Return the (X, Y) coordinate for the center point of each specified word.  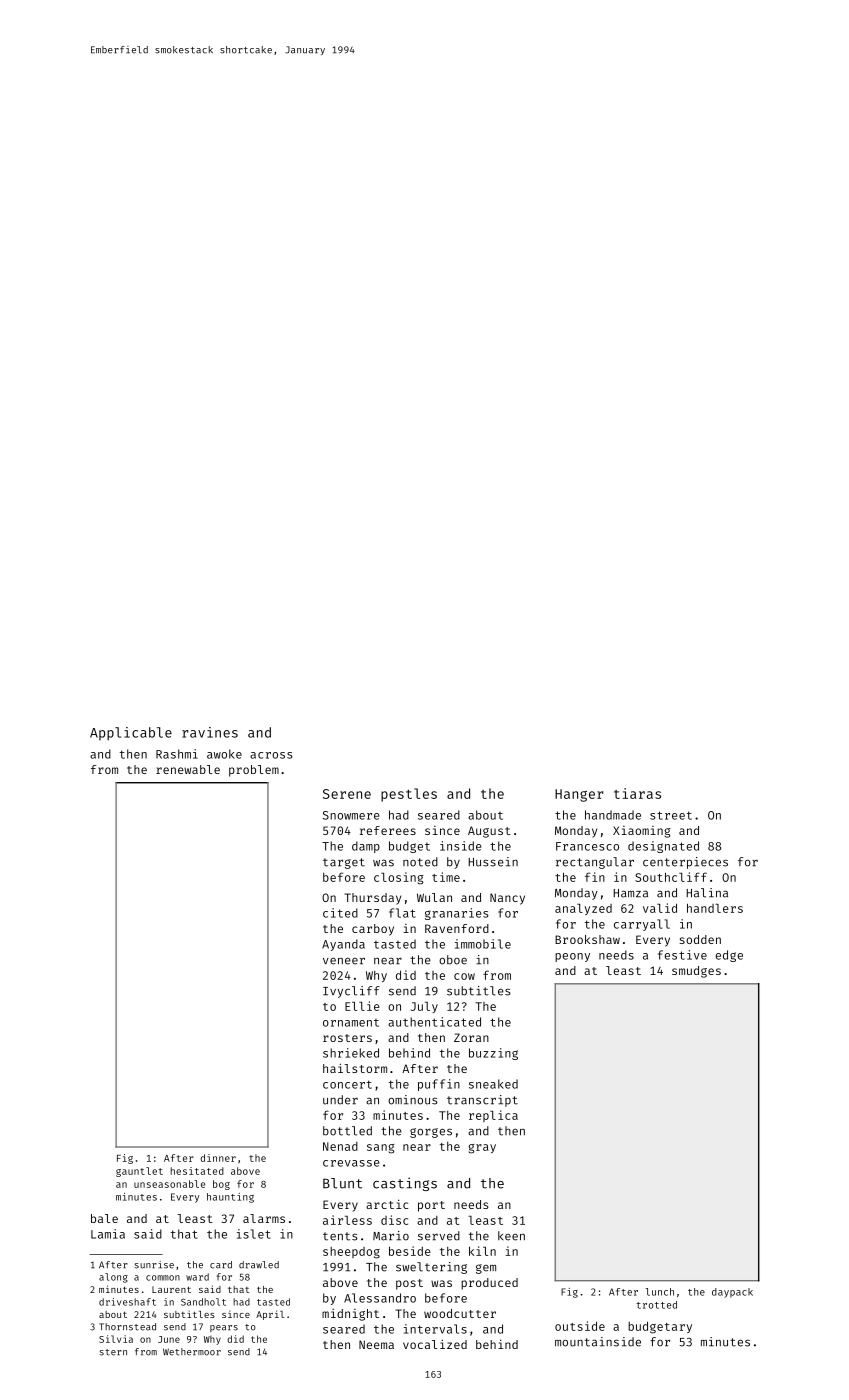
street (671, 815)
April (270, 1315)
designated (663, 847)
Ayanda (343, 945)
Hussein (493, 862)
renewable (188, 769)
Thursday (372, 899)
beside (410, 1251)
